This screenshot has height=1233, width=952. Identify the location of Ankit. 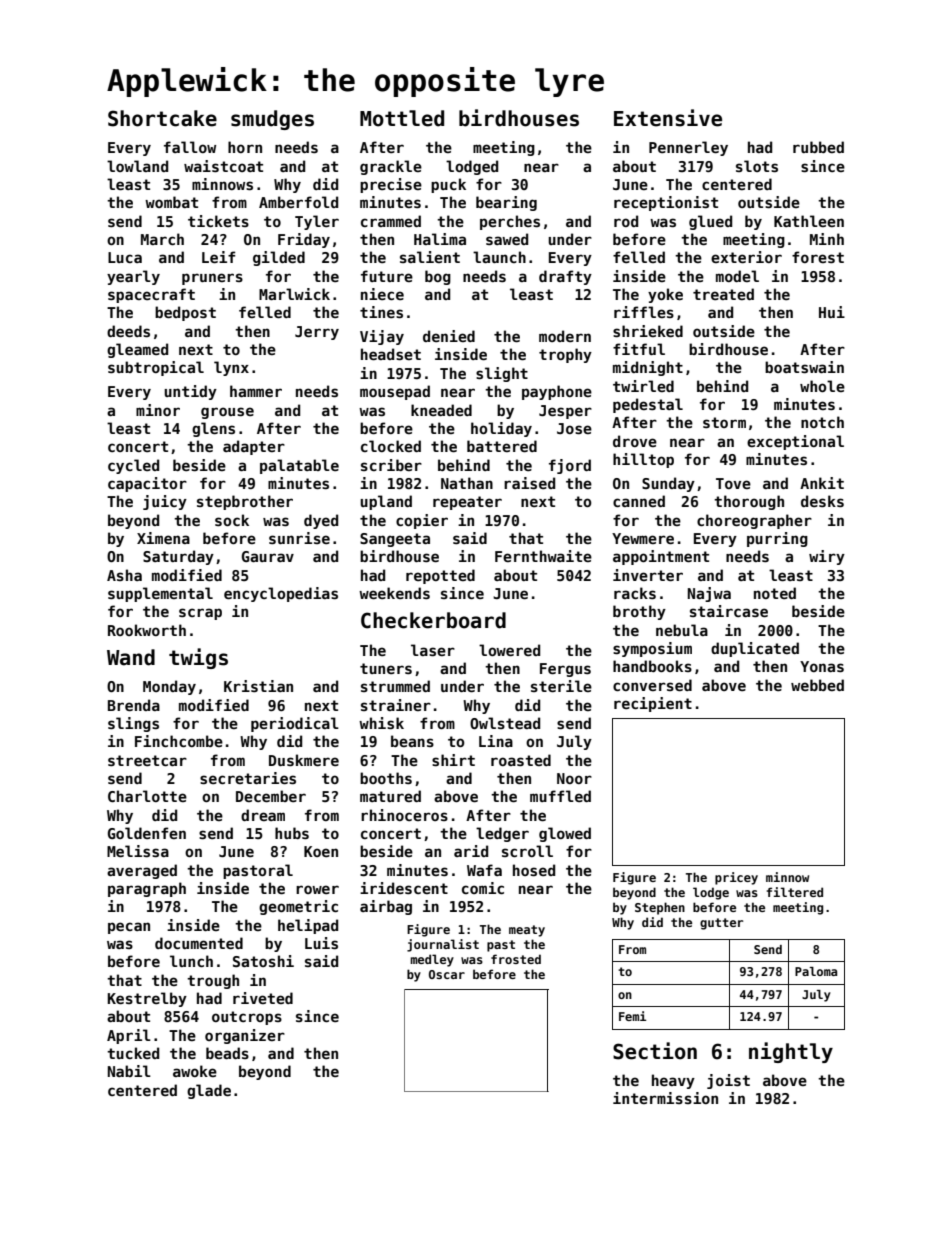
(822, 483).
